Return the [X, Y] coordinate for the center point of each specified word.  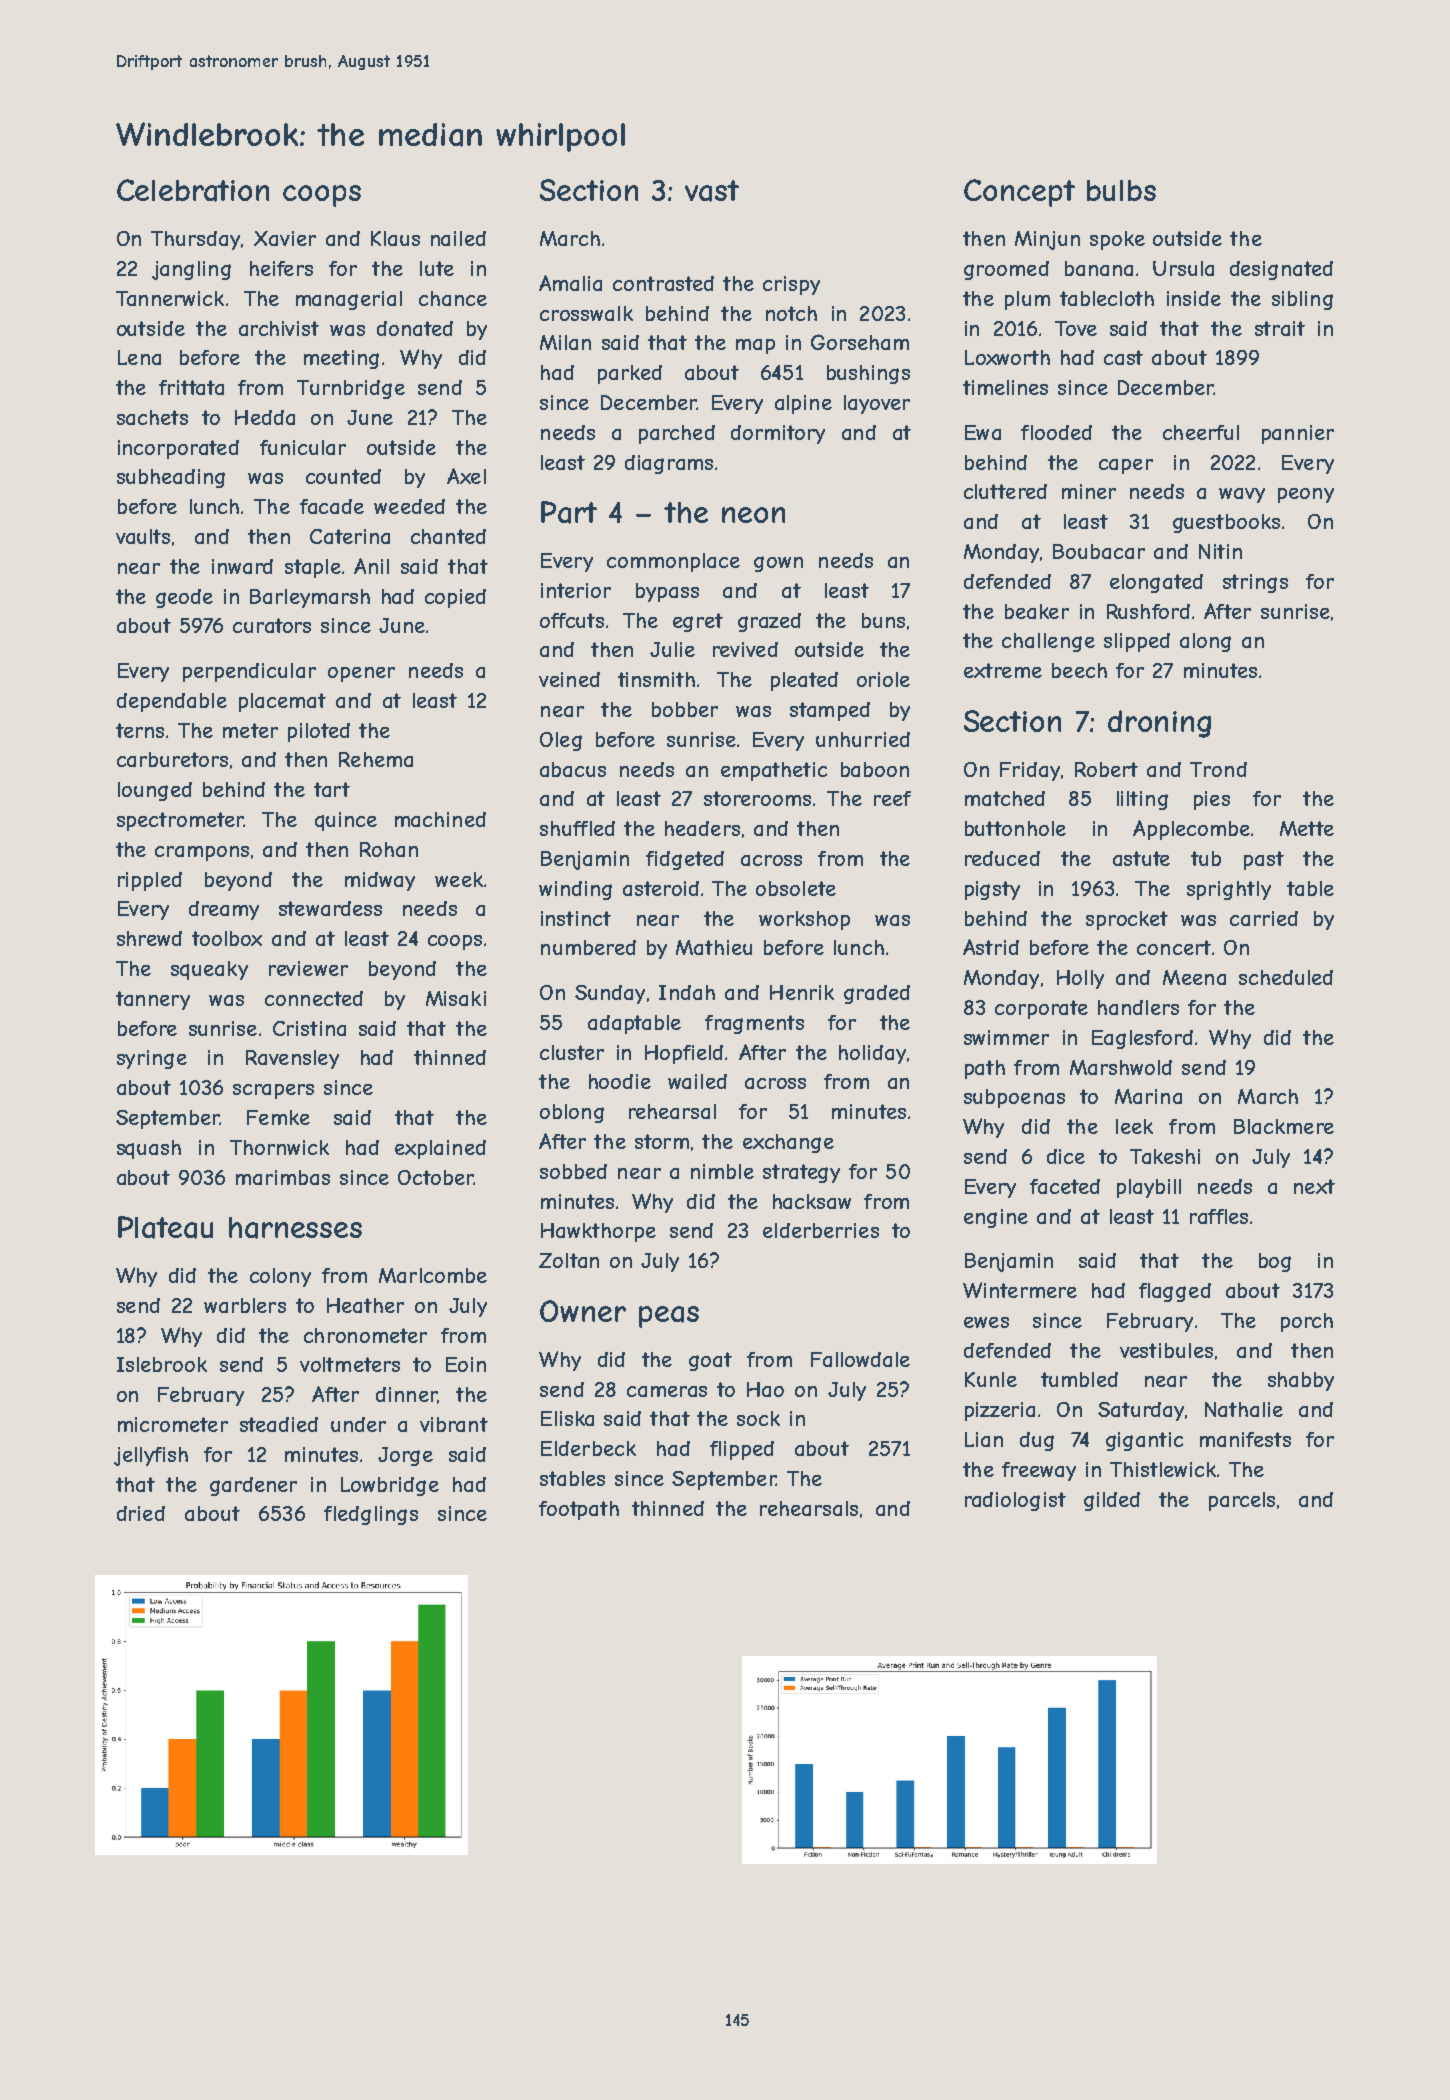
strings [1255, 583]
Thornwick [279, 1147]
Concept [1019, 193]
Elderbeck [588, 1448]
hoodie [620, 1081]
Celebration [193, 190]
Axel [466, 476]
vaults [143, 536]
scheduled [1286, 977]
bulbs [1121, 190]
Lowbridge [390, 1486]
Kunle [991, 1379]
